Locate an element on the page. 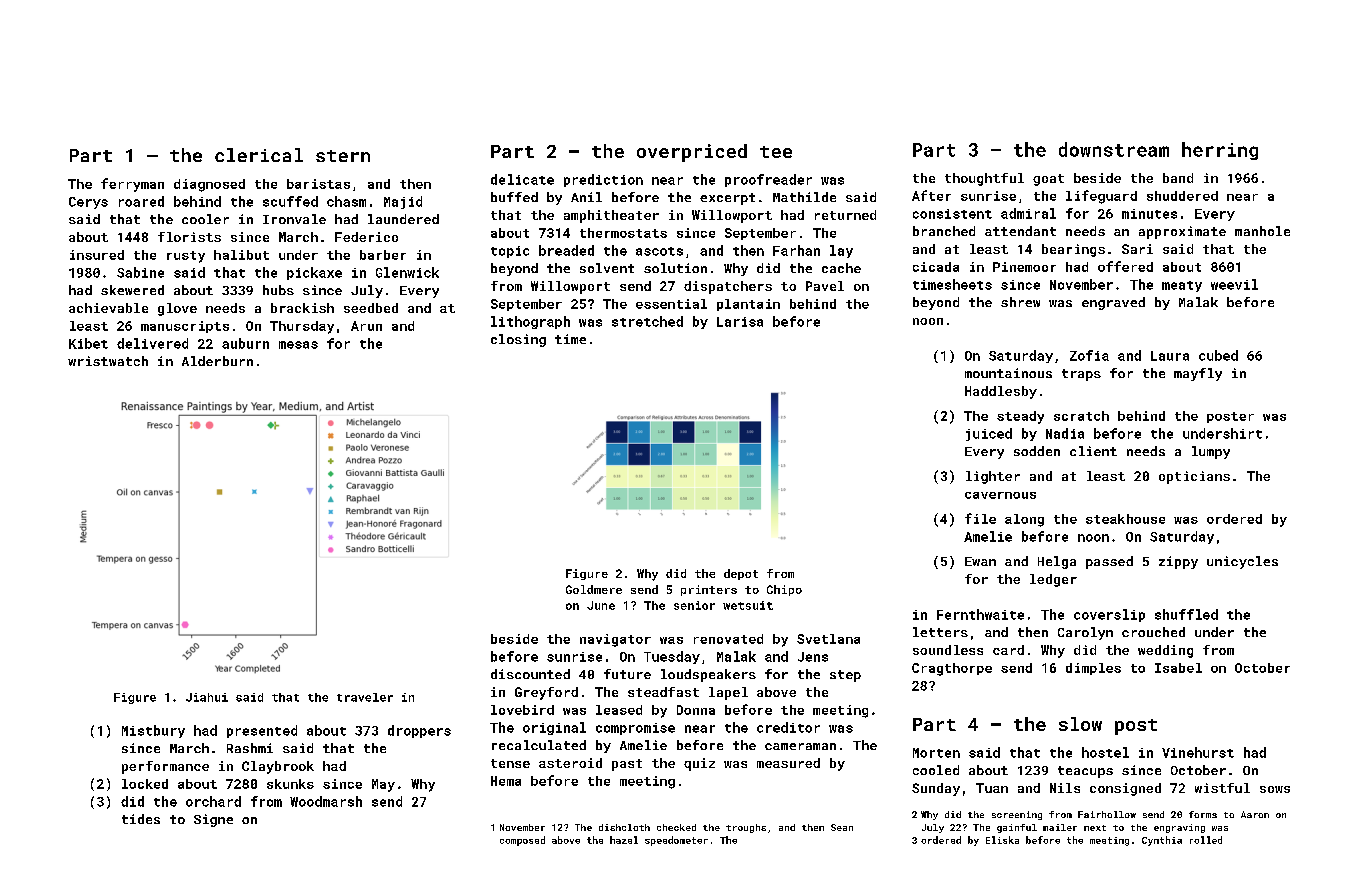  orchard is located at coordinates (213, 801).
